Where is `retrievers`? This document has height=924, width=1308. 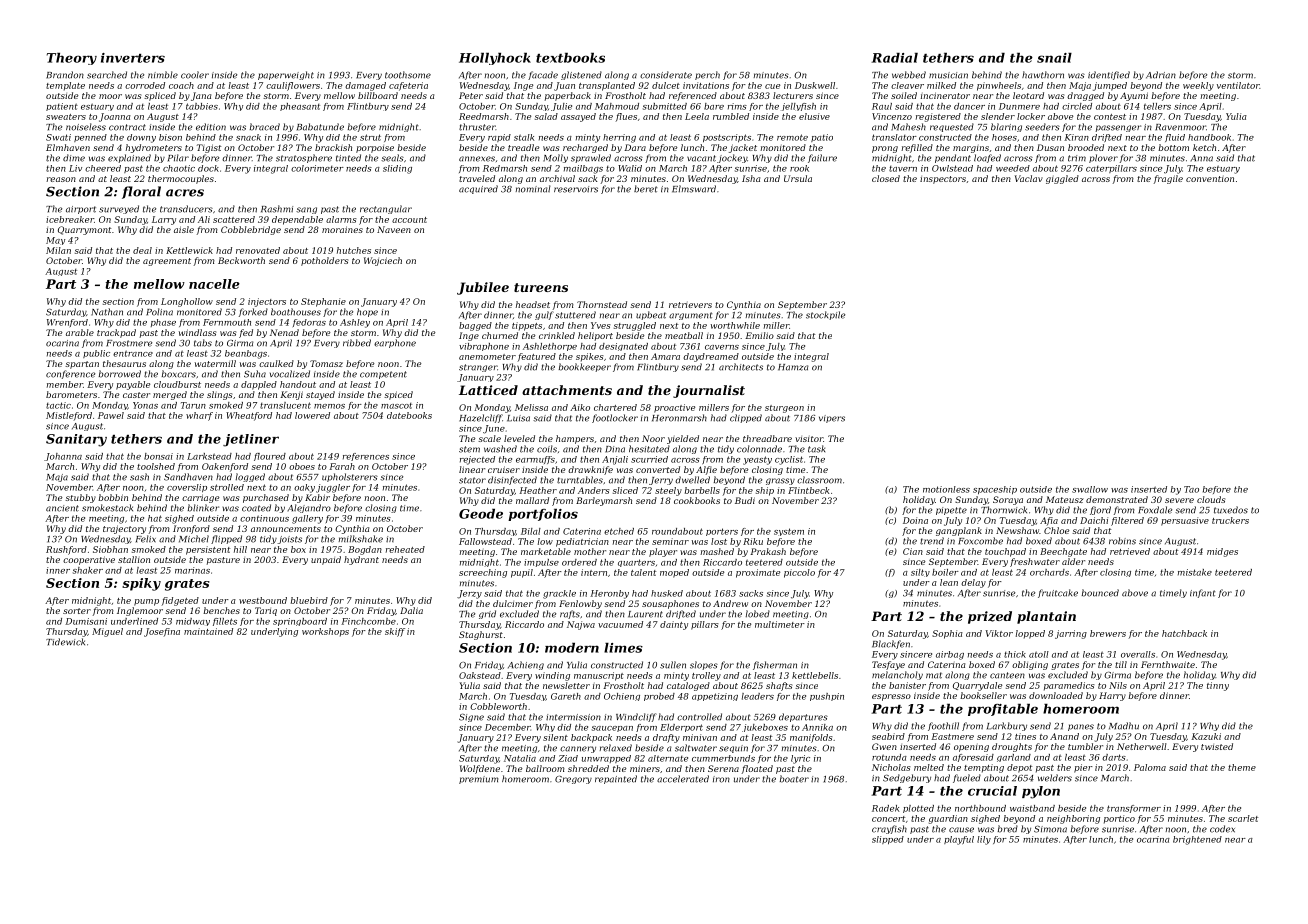 retrievers is located at coordinates (690, 305).
